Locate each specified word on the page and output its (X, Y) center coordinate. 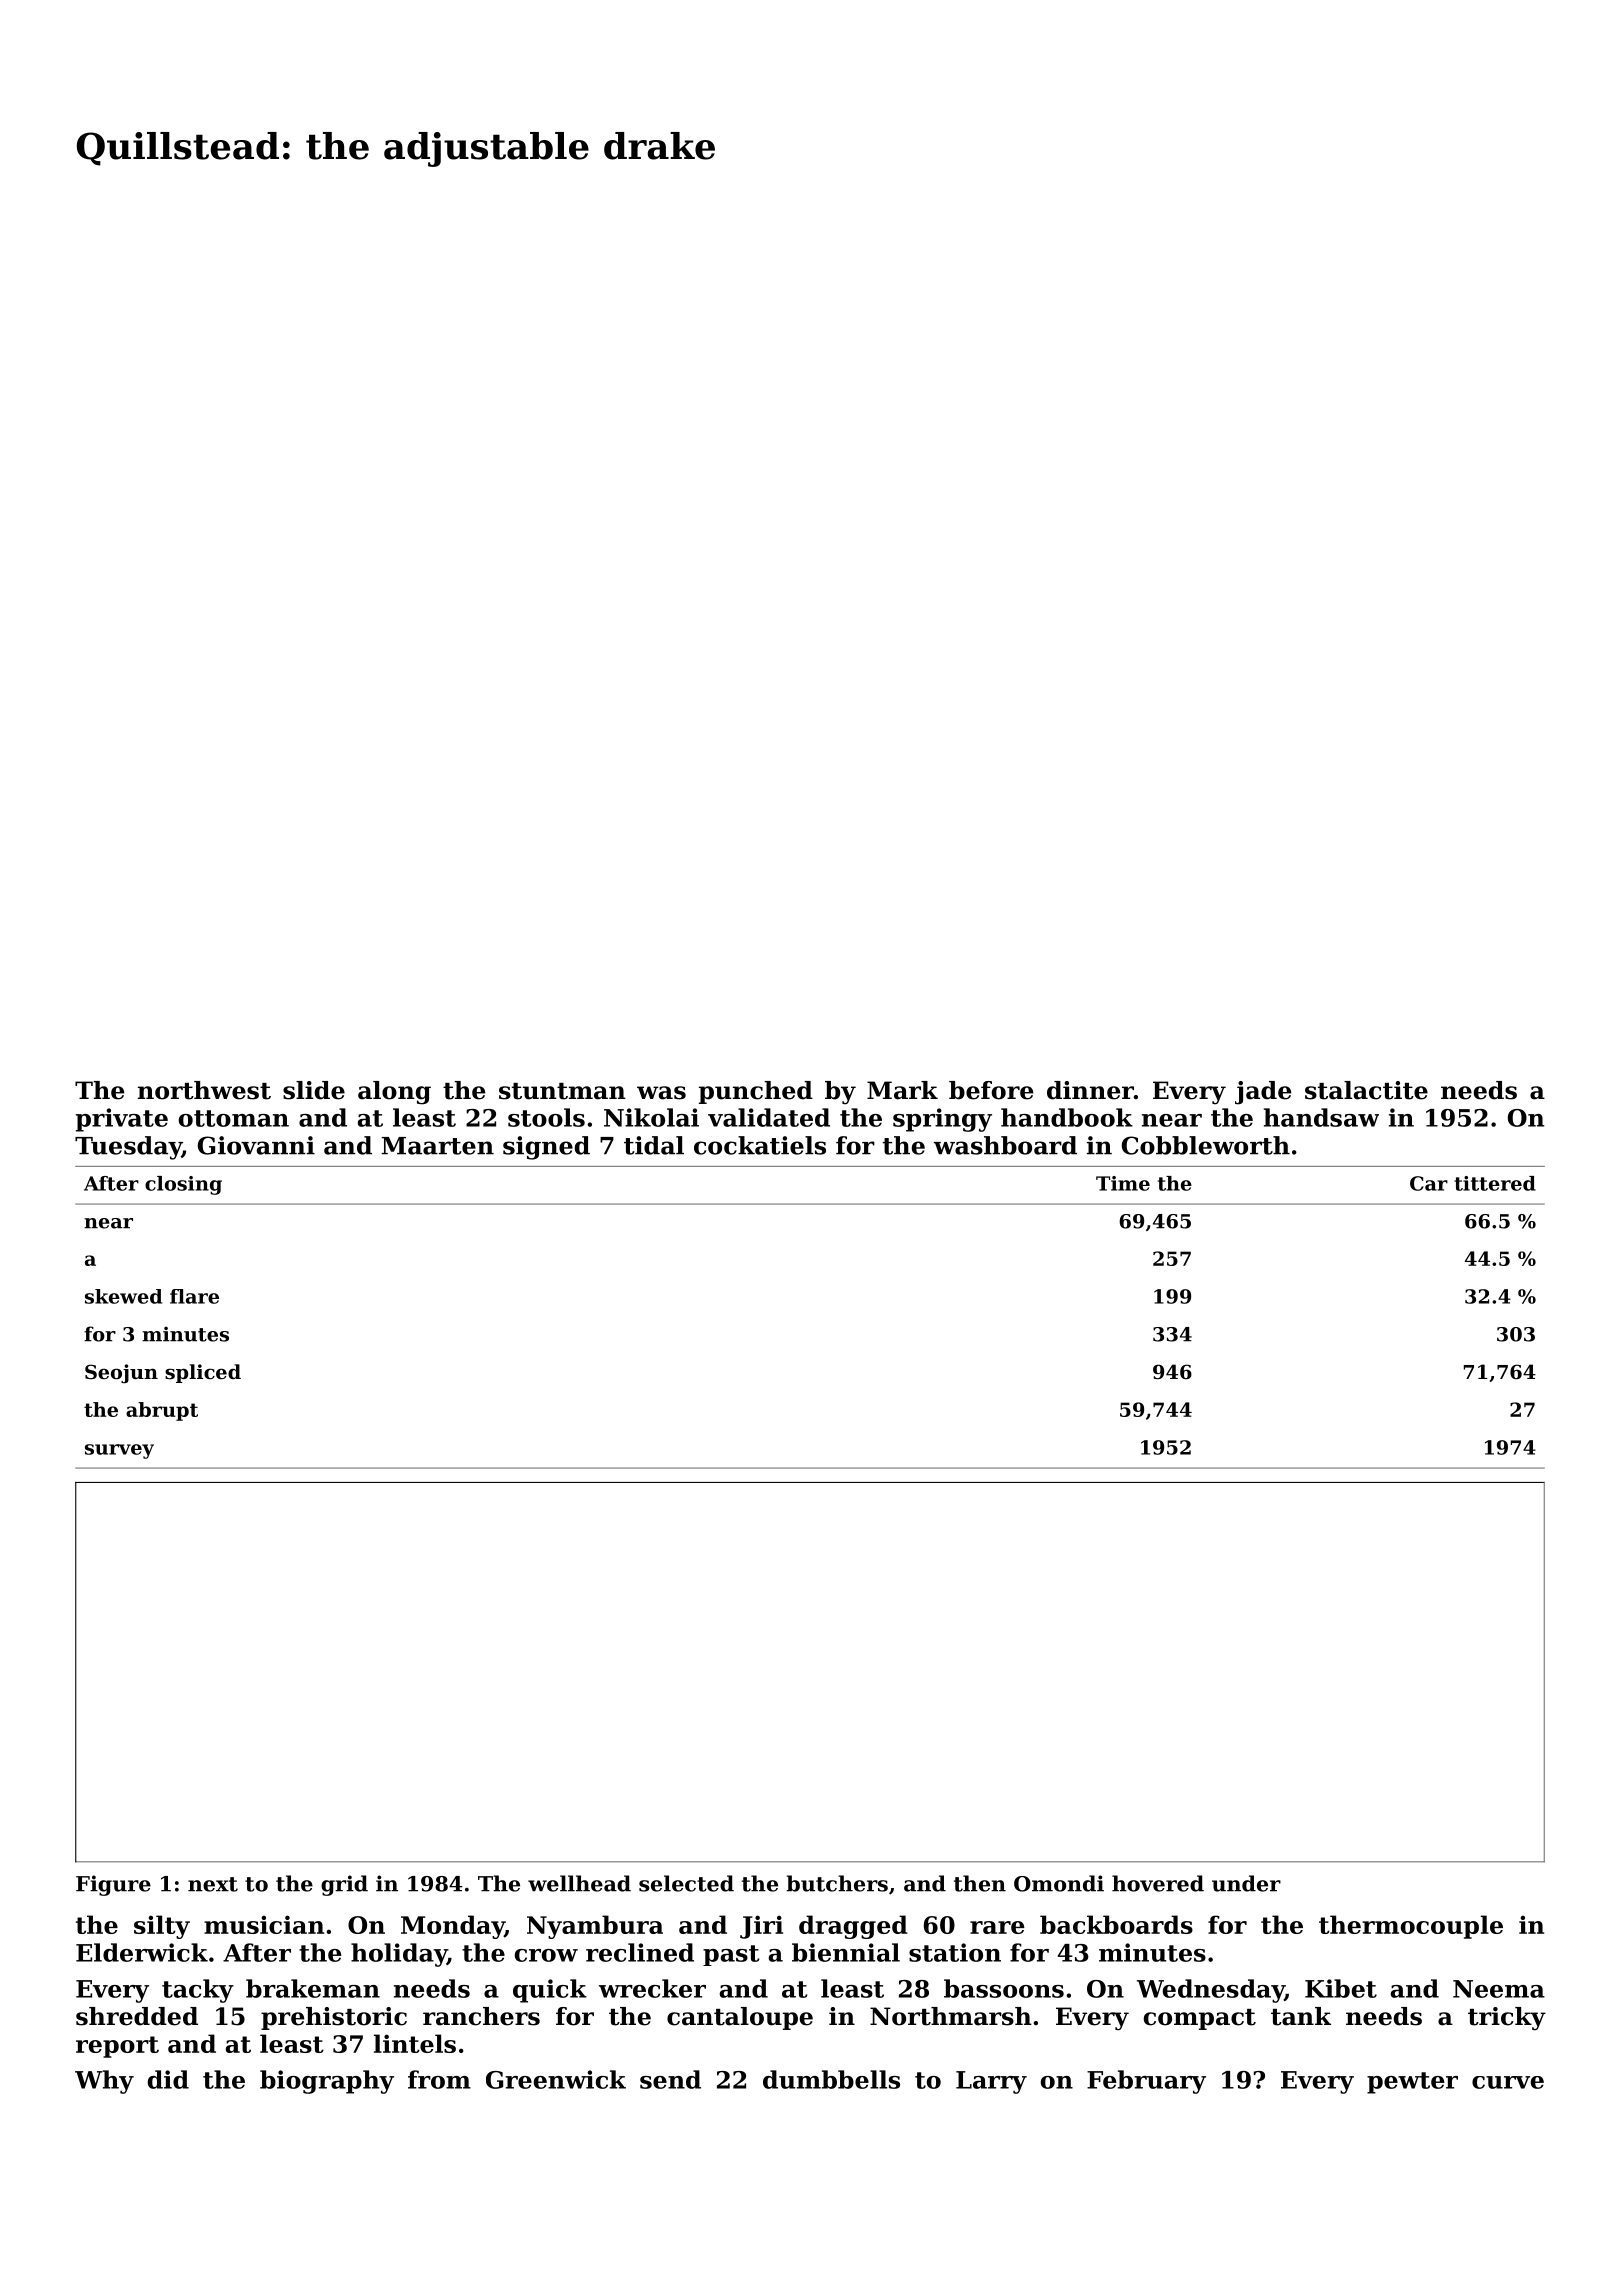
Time (1123, 1183)
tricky (1507, 2019)
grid (344, 1885)
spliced (203, 1373)
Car (1429, 1183)
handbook (1067, 1117)
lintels (415, 2043)
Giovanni (256, 1145)
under (1246, 1883)
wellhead (579, 1883)
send (670, 2079)
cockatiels (760, 1145)
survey (119, 1451)
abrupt (162, 1411)
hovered (1158, 1883)
